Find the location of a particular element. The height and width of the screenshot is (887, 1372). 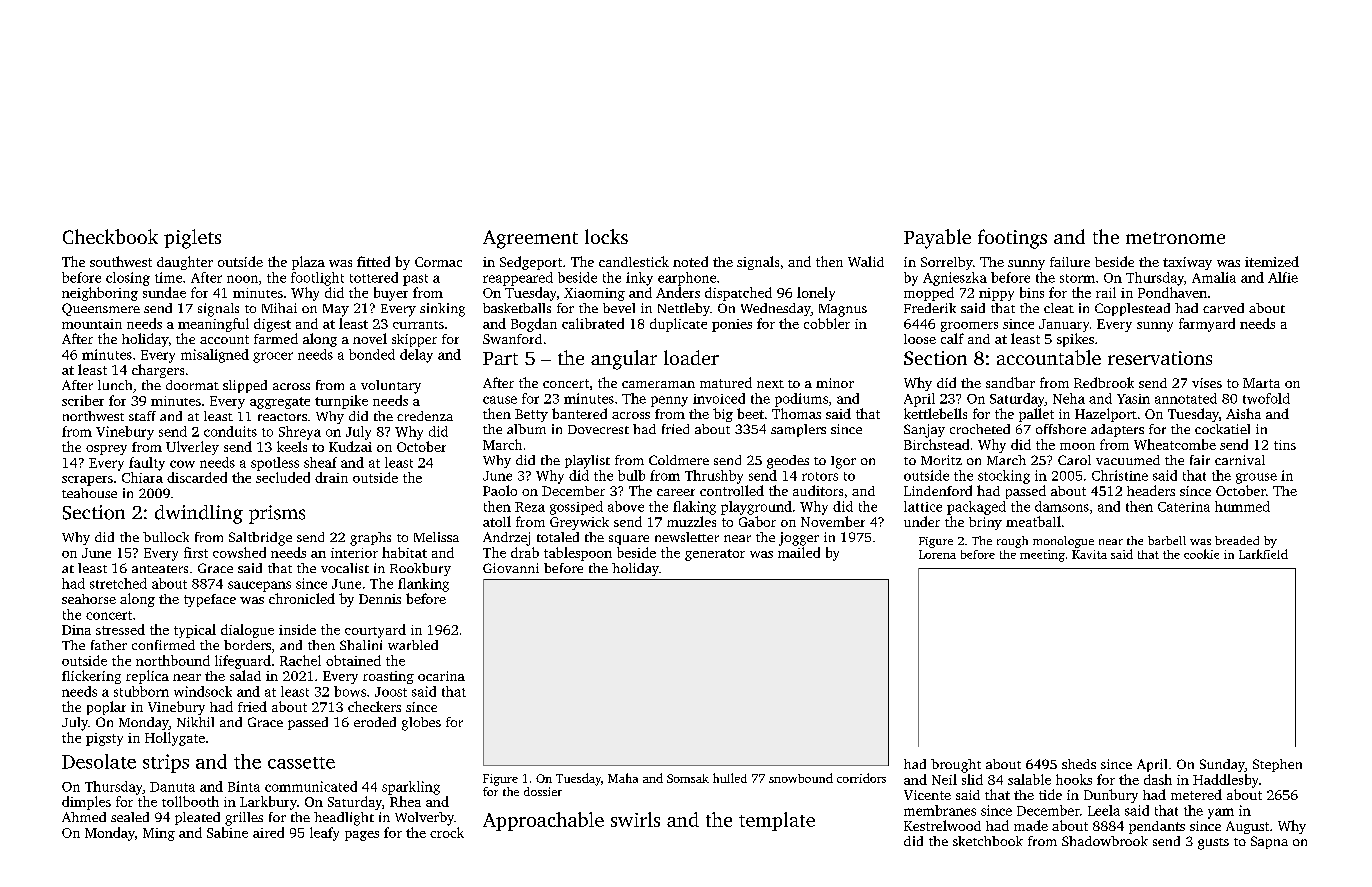

metronome is located at coordinates (1175, 238).
